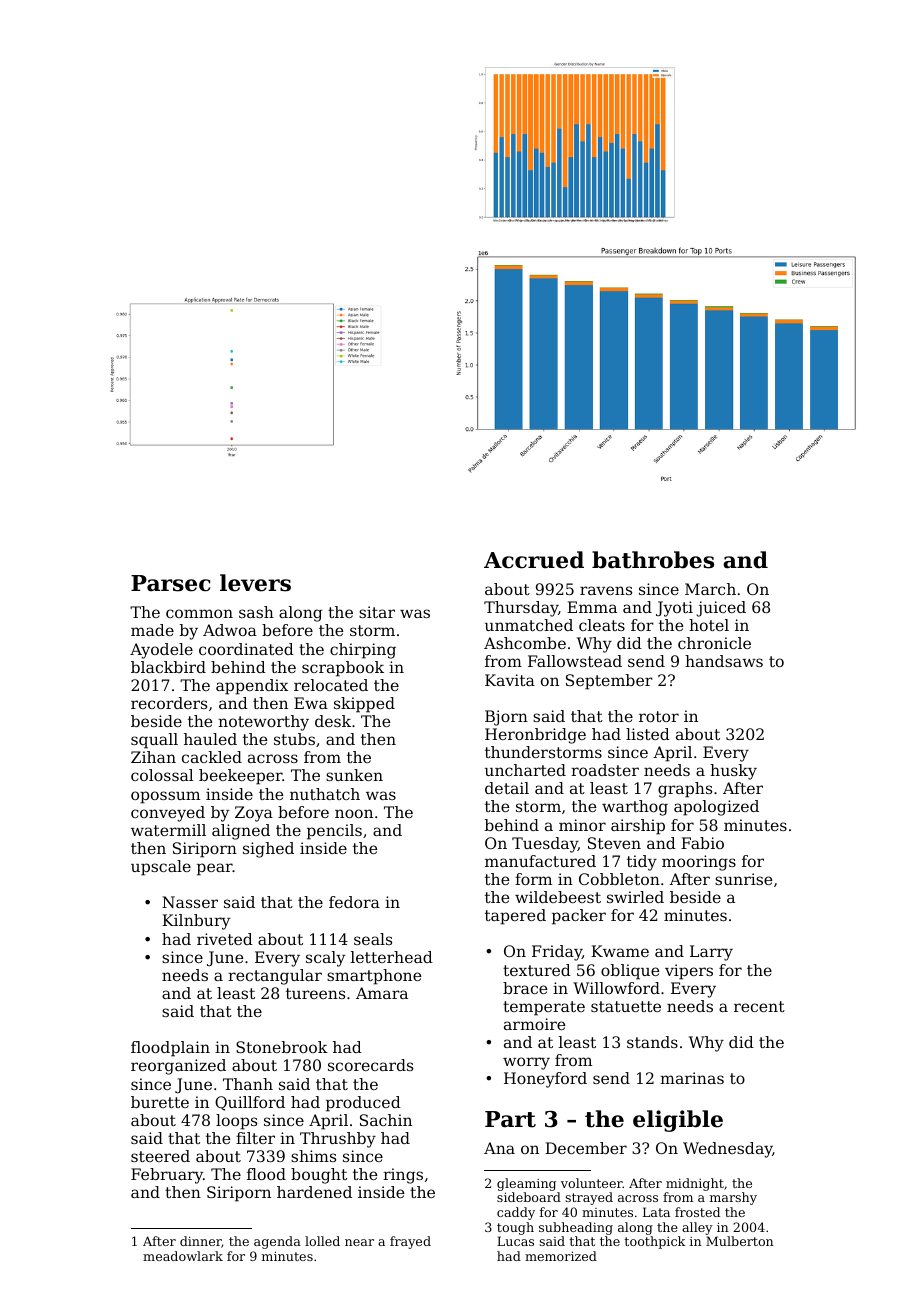  Describe the element at coordinates (534, 560) in the screenshot. I see `Accrued` at that location.
